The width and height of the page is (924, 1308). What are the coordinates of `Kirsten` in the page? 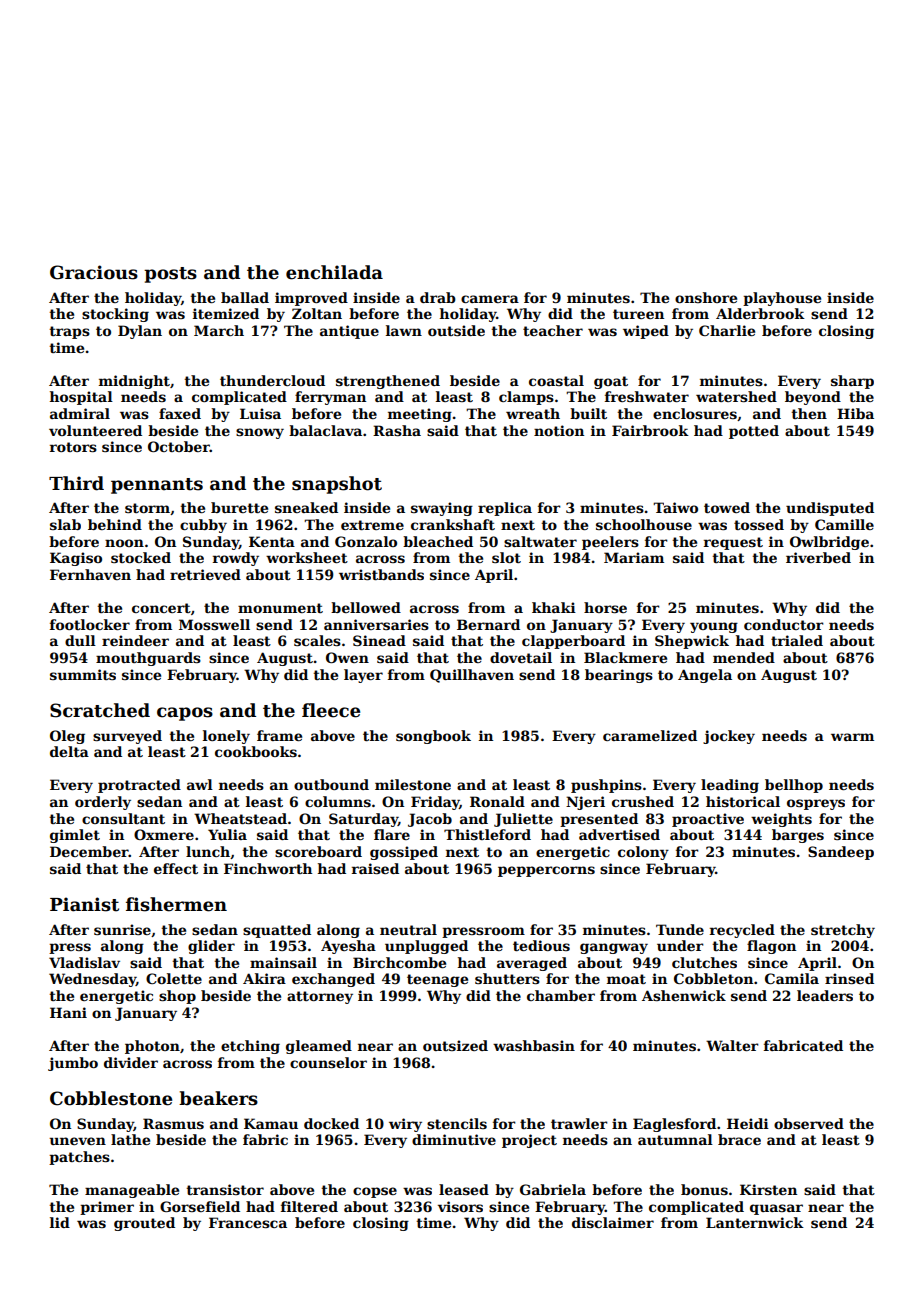 It's located at (768, 1189).
